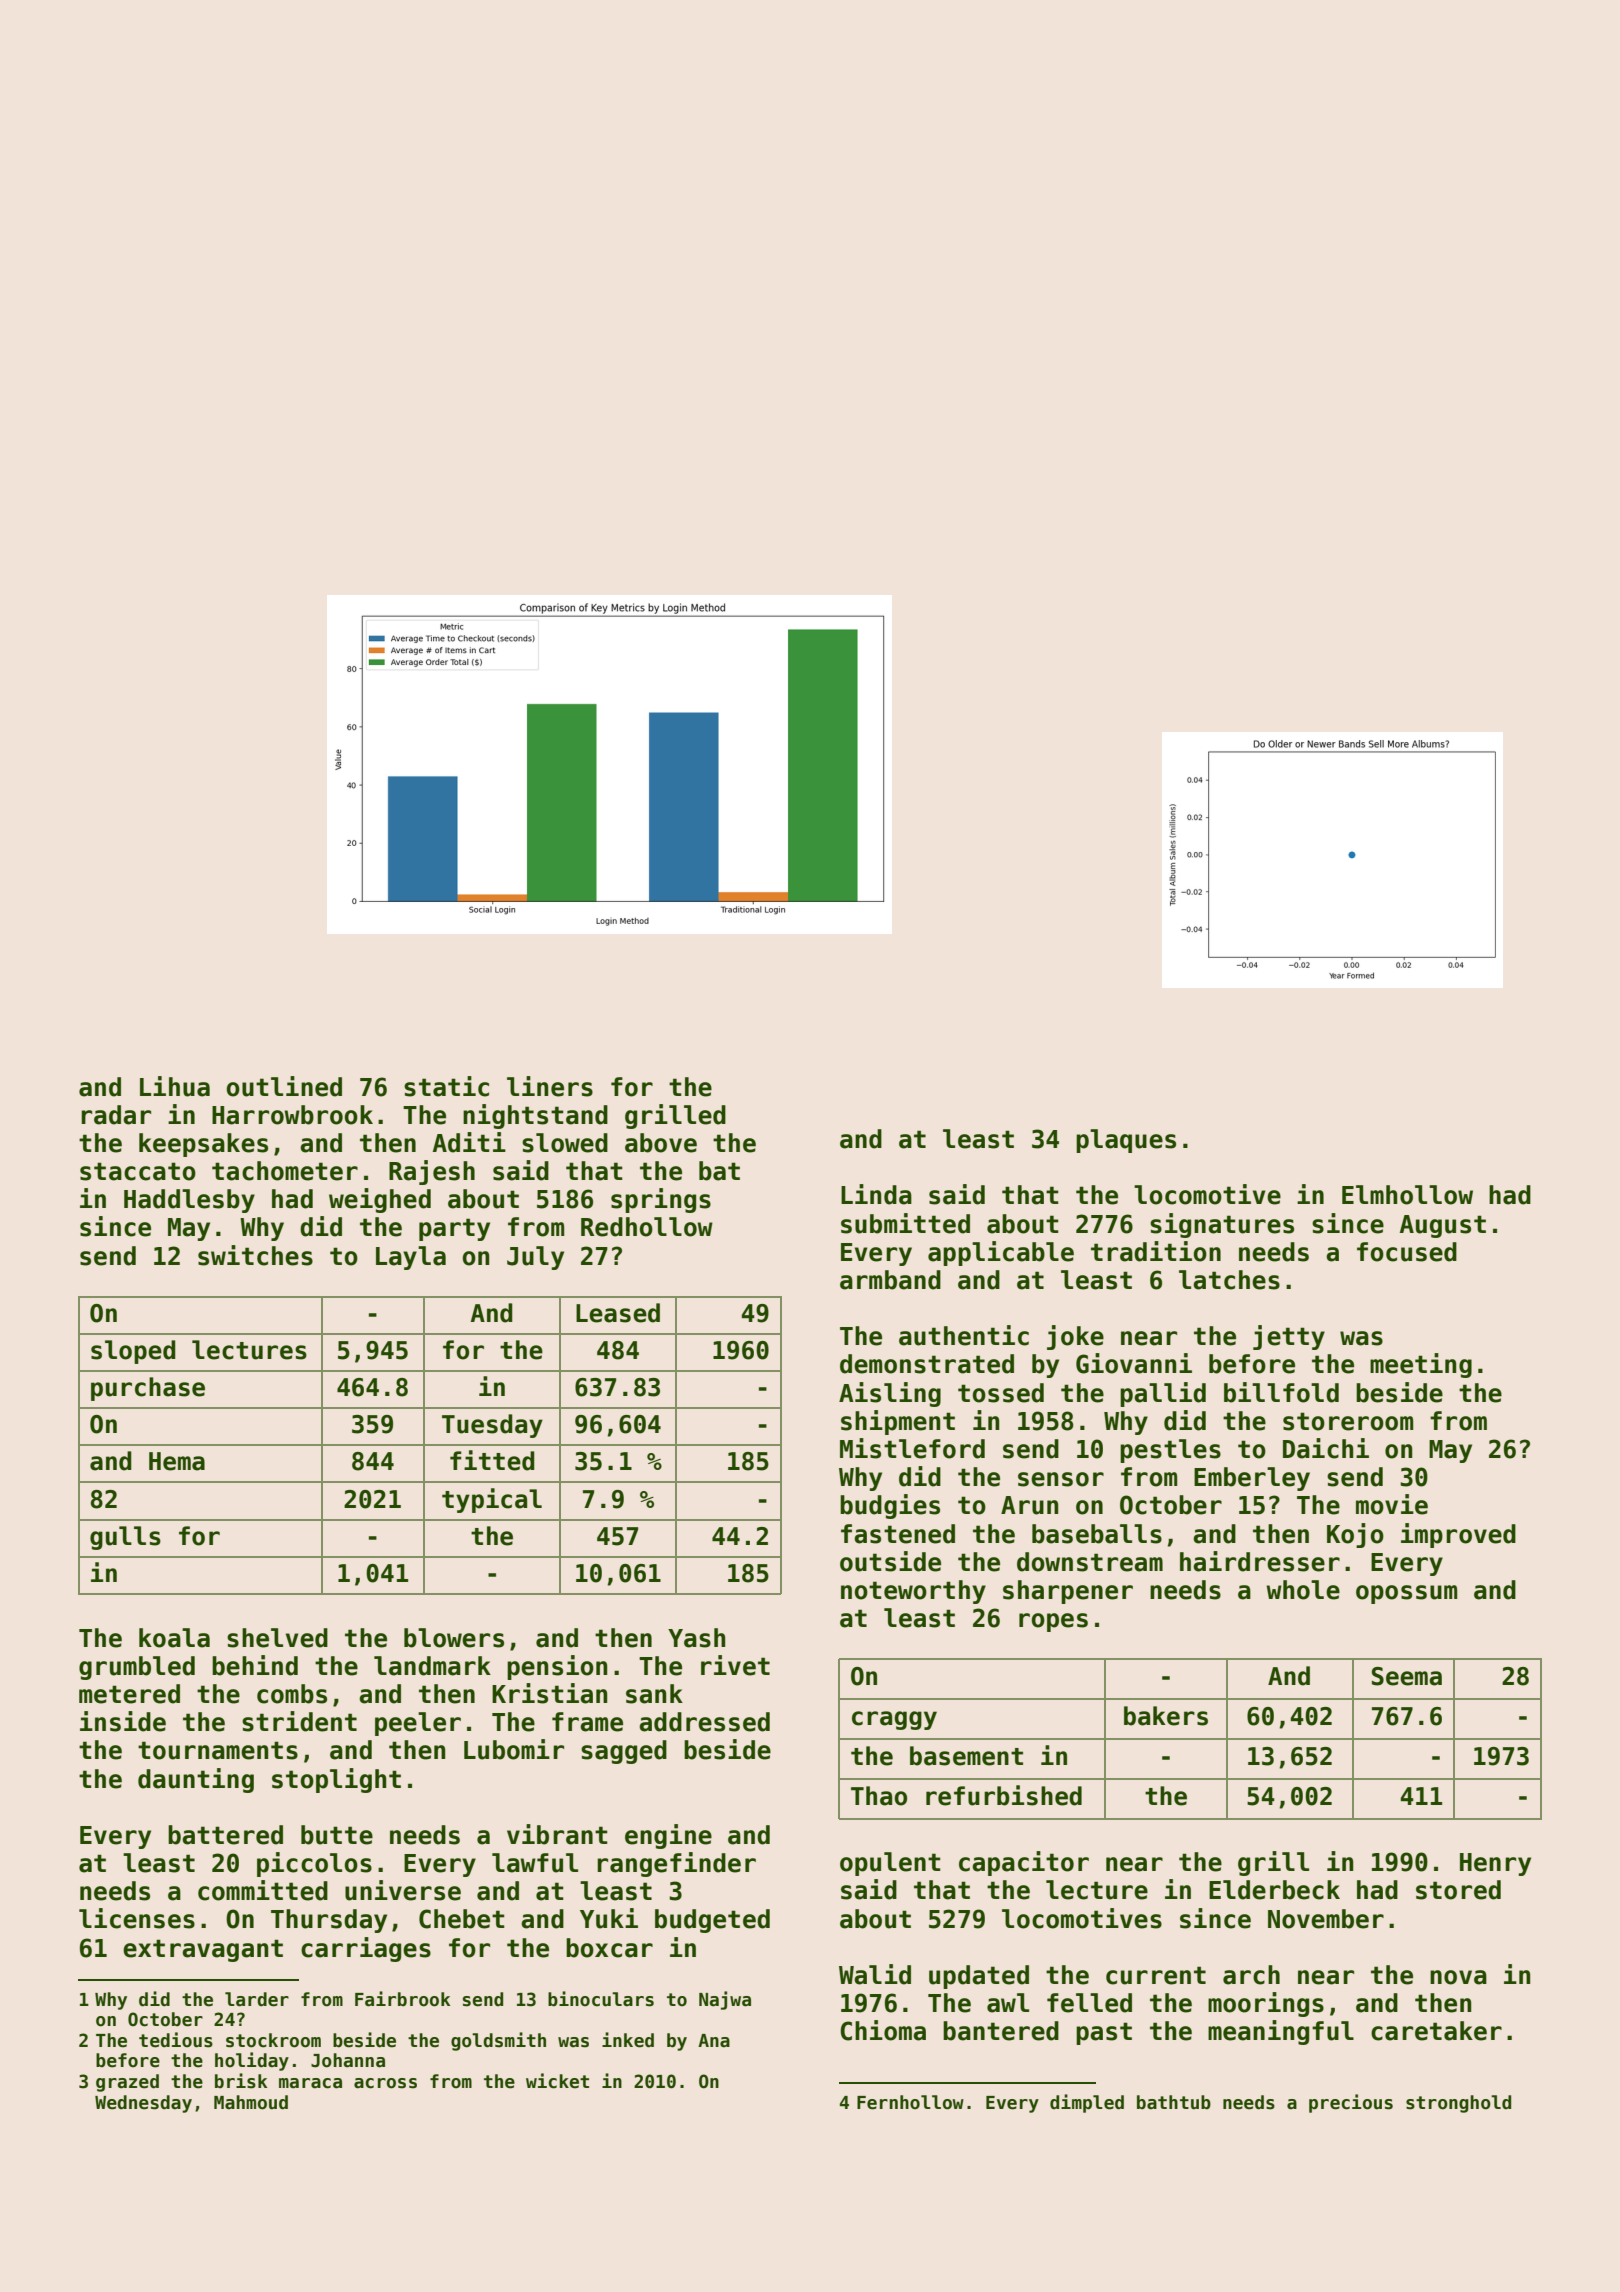 The width and height of the document is (1620, 2292). What do you see at coordinates (609, 1918) in the document?
I see `Yuki` at bounding box center [609, 1918].
